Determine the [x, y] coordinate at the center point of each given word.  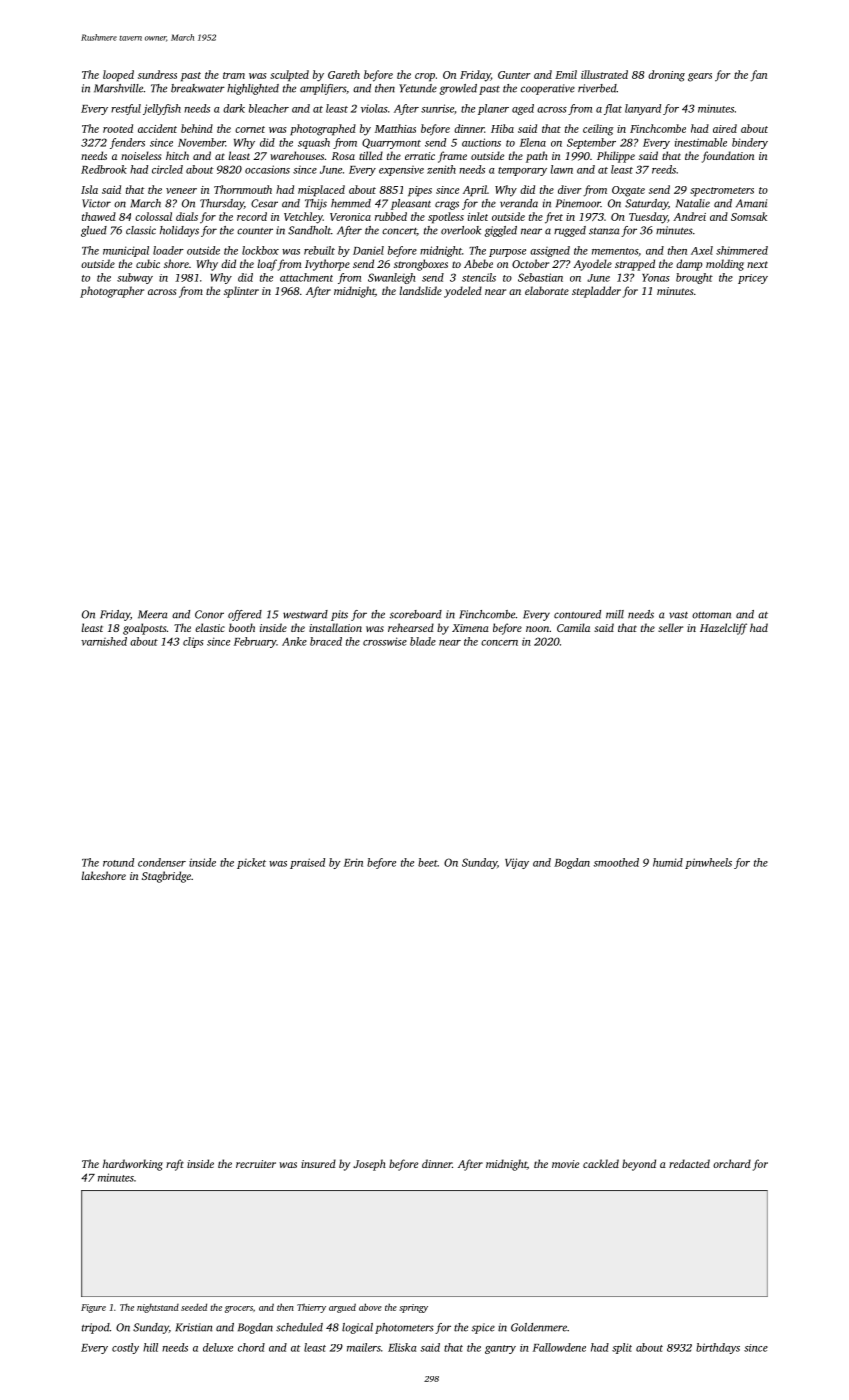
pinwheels [708, 863]
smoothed [616, 862]
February [255, 642]
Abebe [478, 263]
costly [125, 1348]
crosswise [385, 641]
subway [135, 278]
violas [374, 108]
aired [725, 128]
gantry [500, 1349]
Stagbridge [166, 877]
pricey [753, 279]
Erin [353, 862]
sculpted [289, 76]
